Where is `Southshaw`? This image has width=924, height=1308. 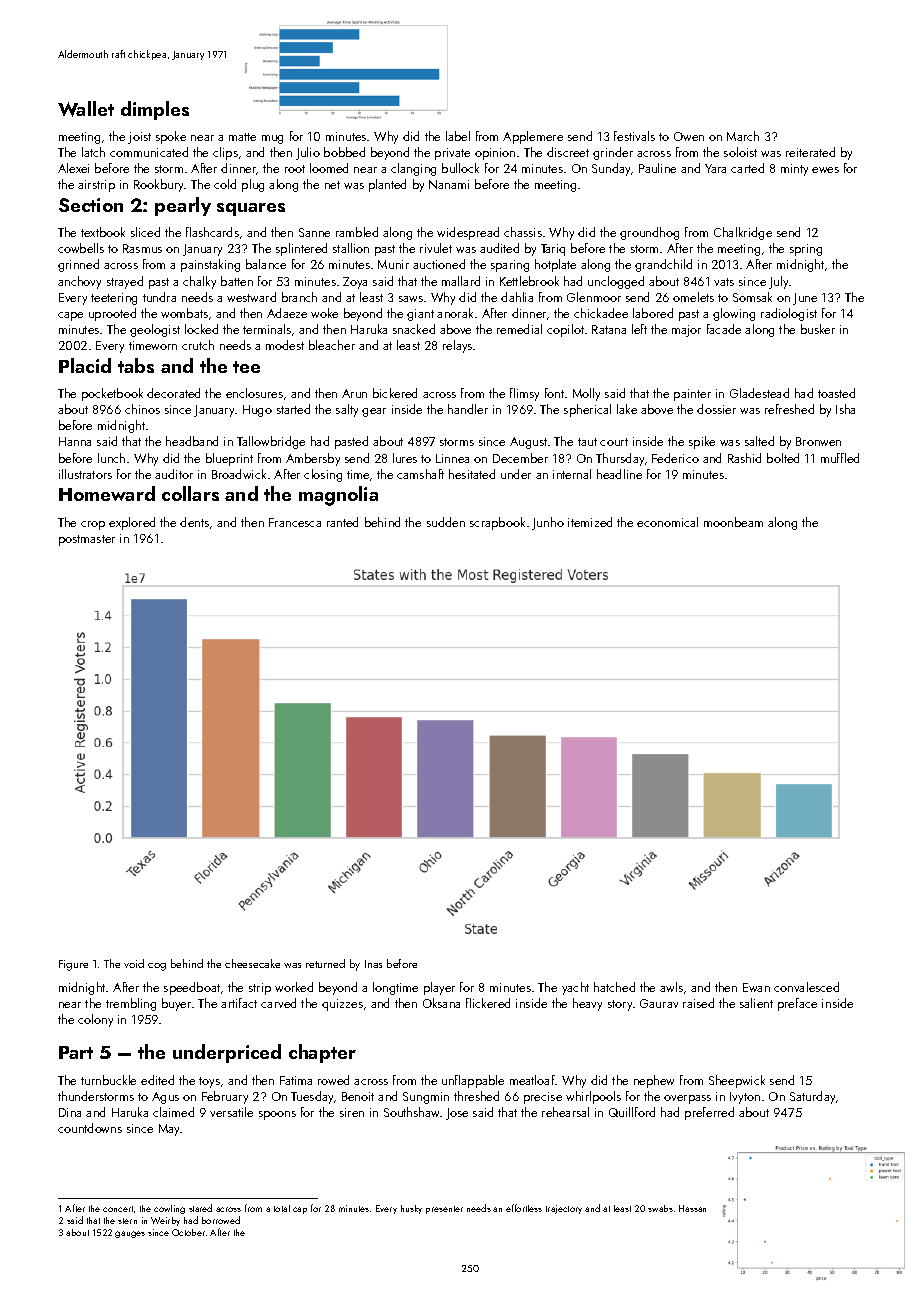 Southshaw is located at coordinates (412, 1112).
